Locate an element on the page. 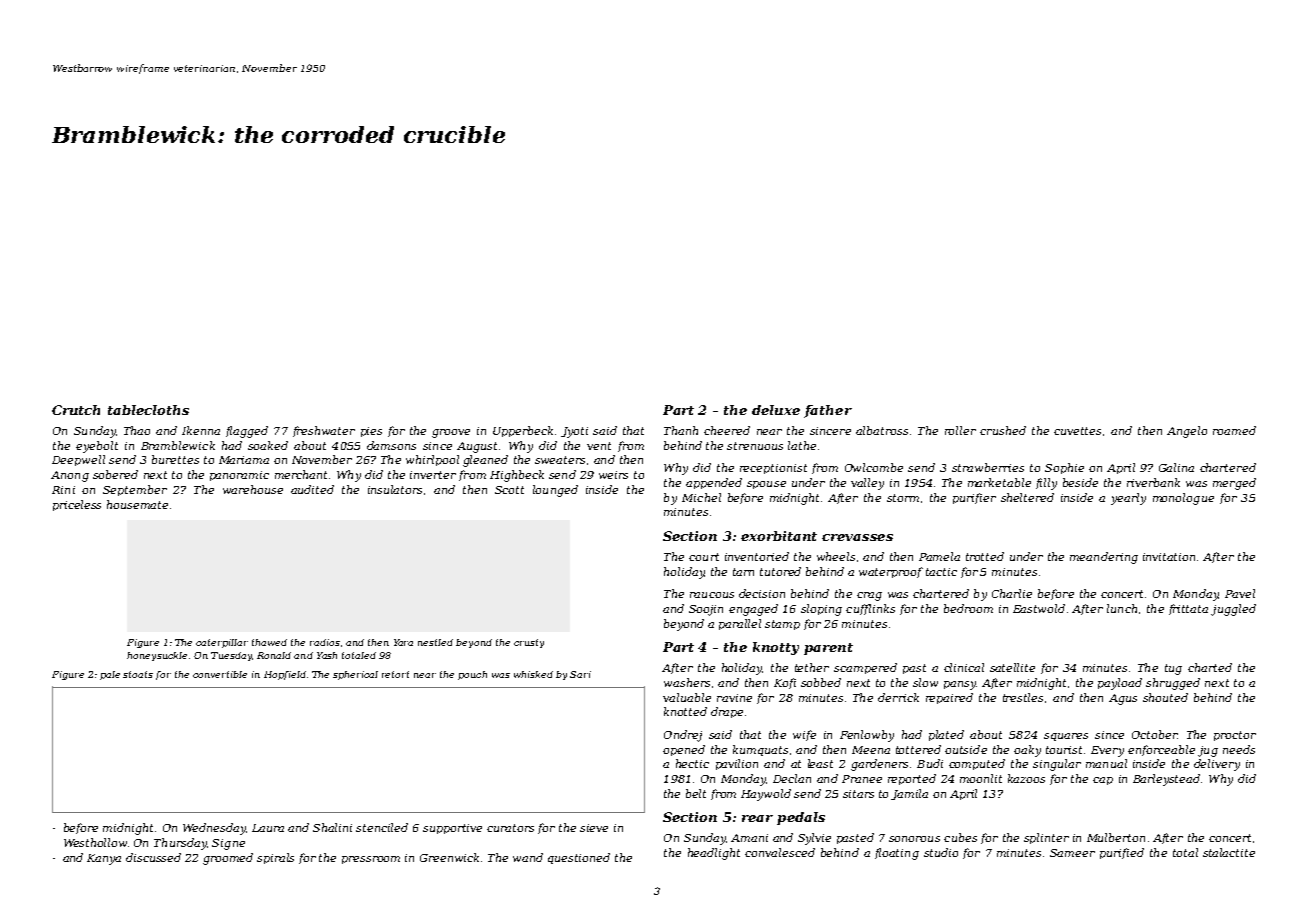 This page has width=1308, height=924. radios is located at coordinates (325, 642).
